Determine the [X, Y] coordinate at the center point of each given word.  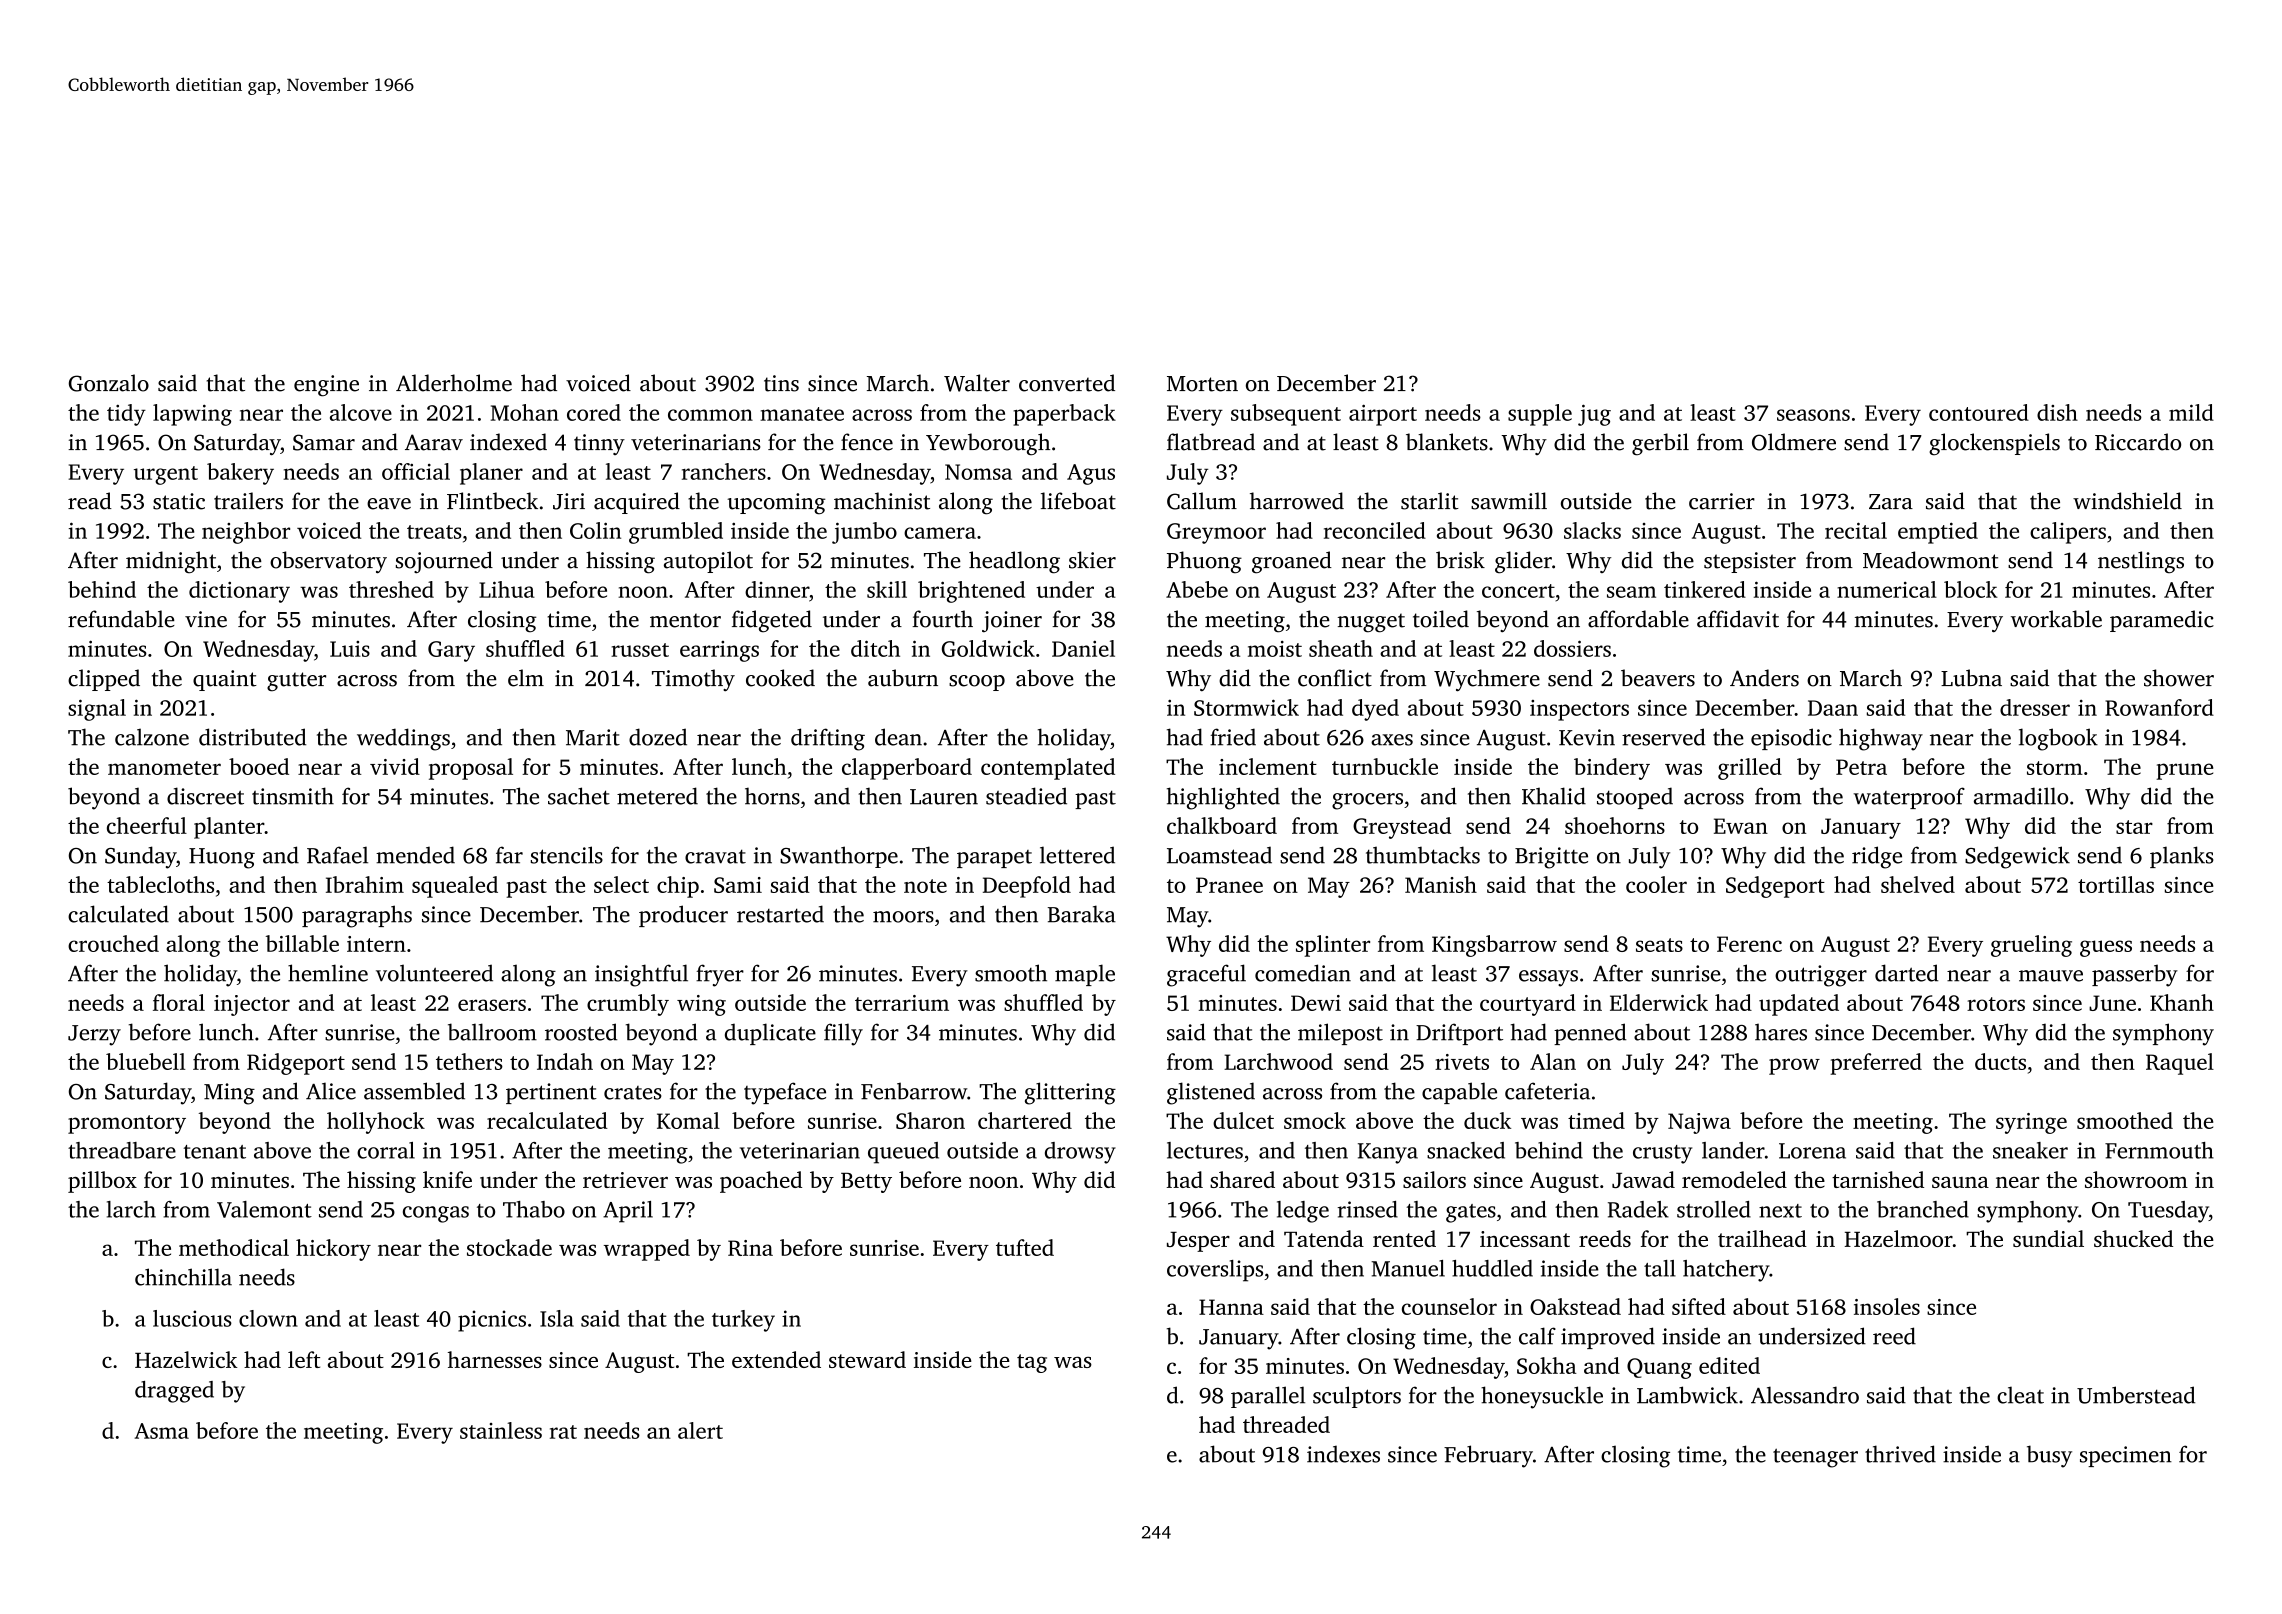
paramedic [2162, 621]
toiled [1441, 619]
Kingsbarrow [1494, 946]
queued [903, 1153]
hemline [328, 973]
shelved [1918, 884]
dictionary [239, 592]
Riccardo [2138, 442]
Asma [162, 1431]
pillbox [102, 1182]
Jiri [569, 501]
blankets [1447, 442]
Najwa [1699, 1123]
